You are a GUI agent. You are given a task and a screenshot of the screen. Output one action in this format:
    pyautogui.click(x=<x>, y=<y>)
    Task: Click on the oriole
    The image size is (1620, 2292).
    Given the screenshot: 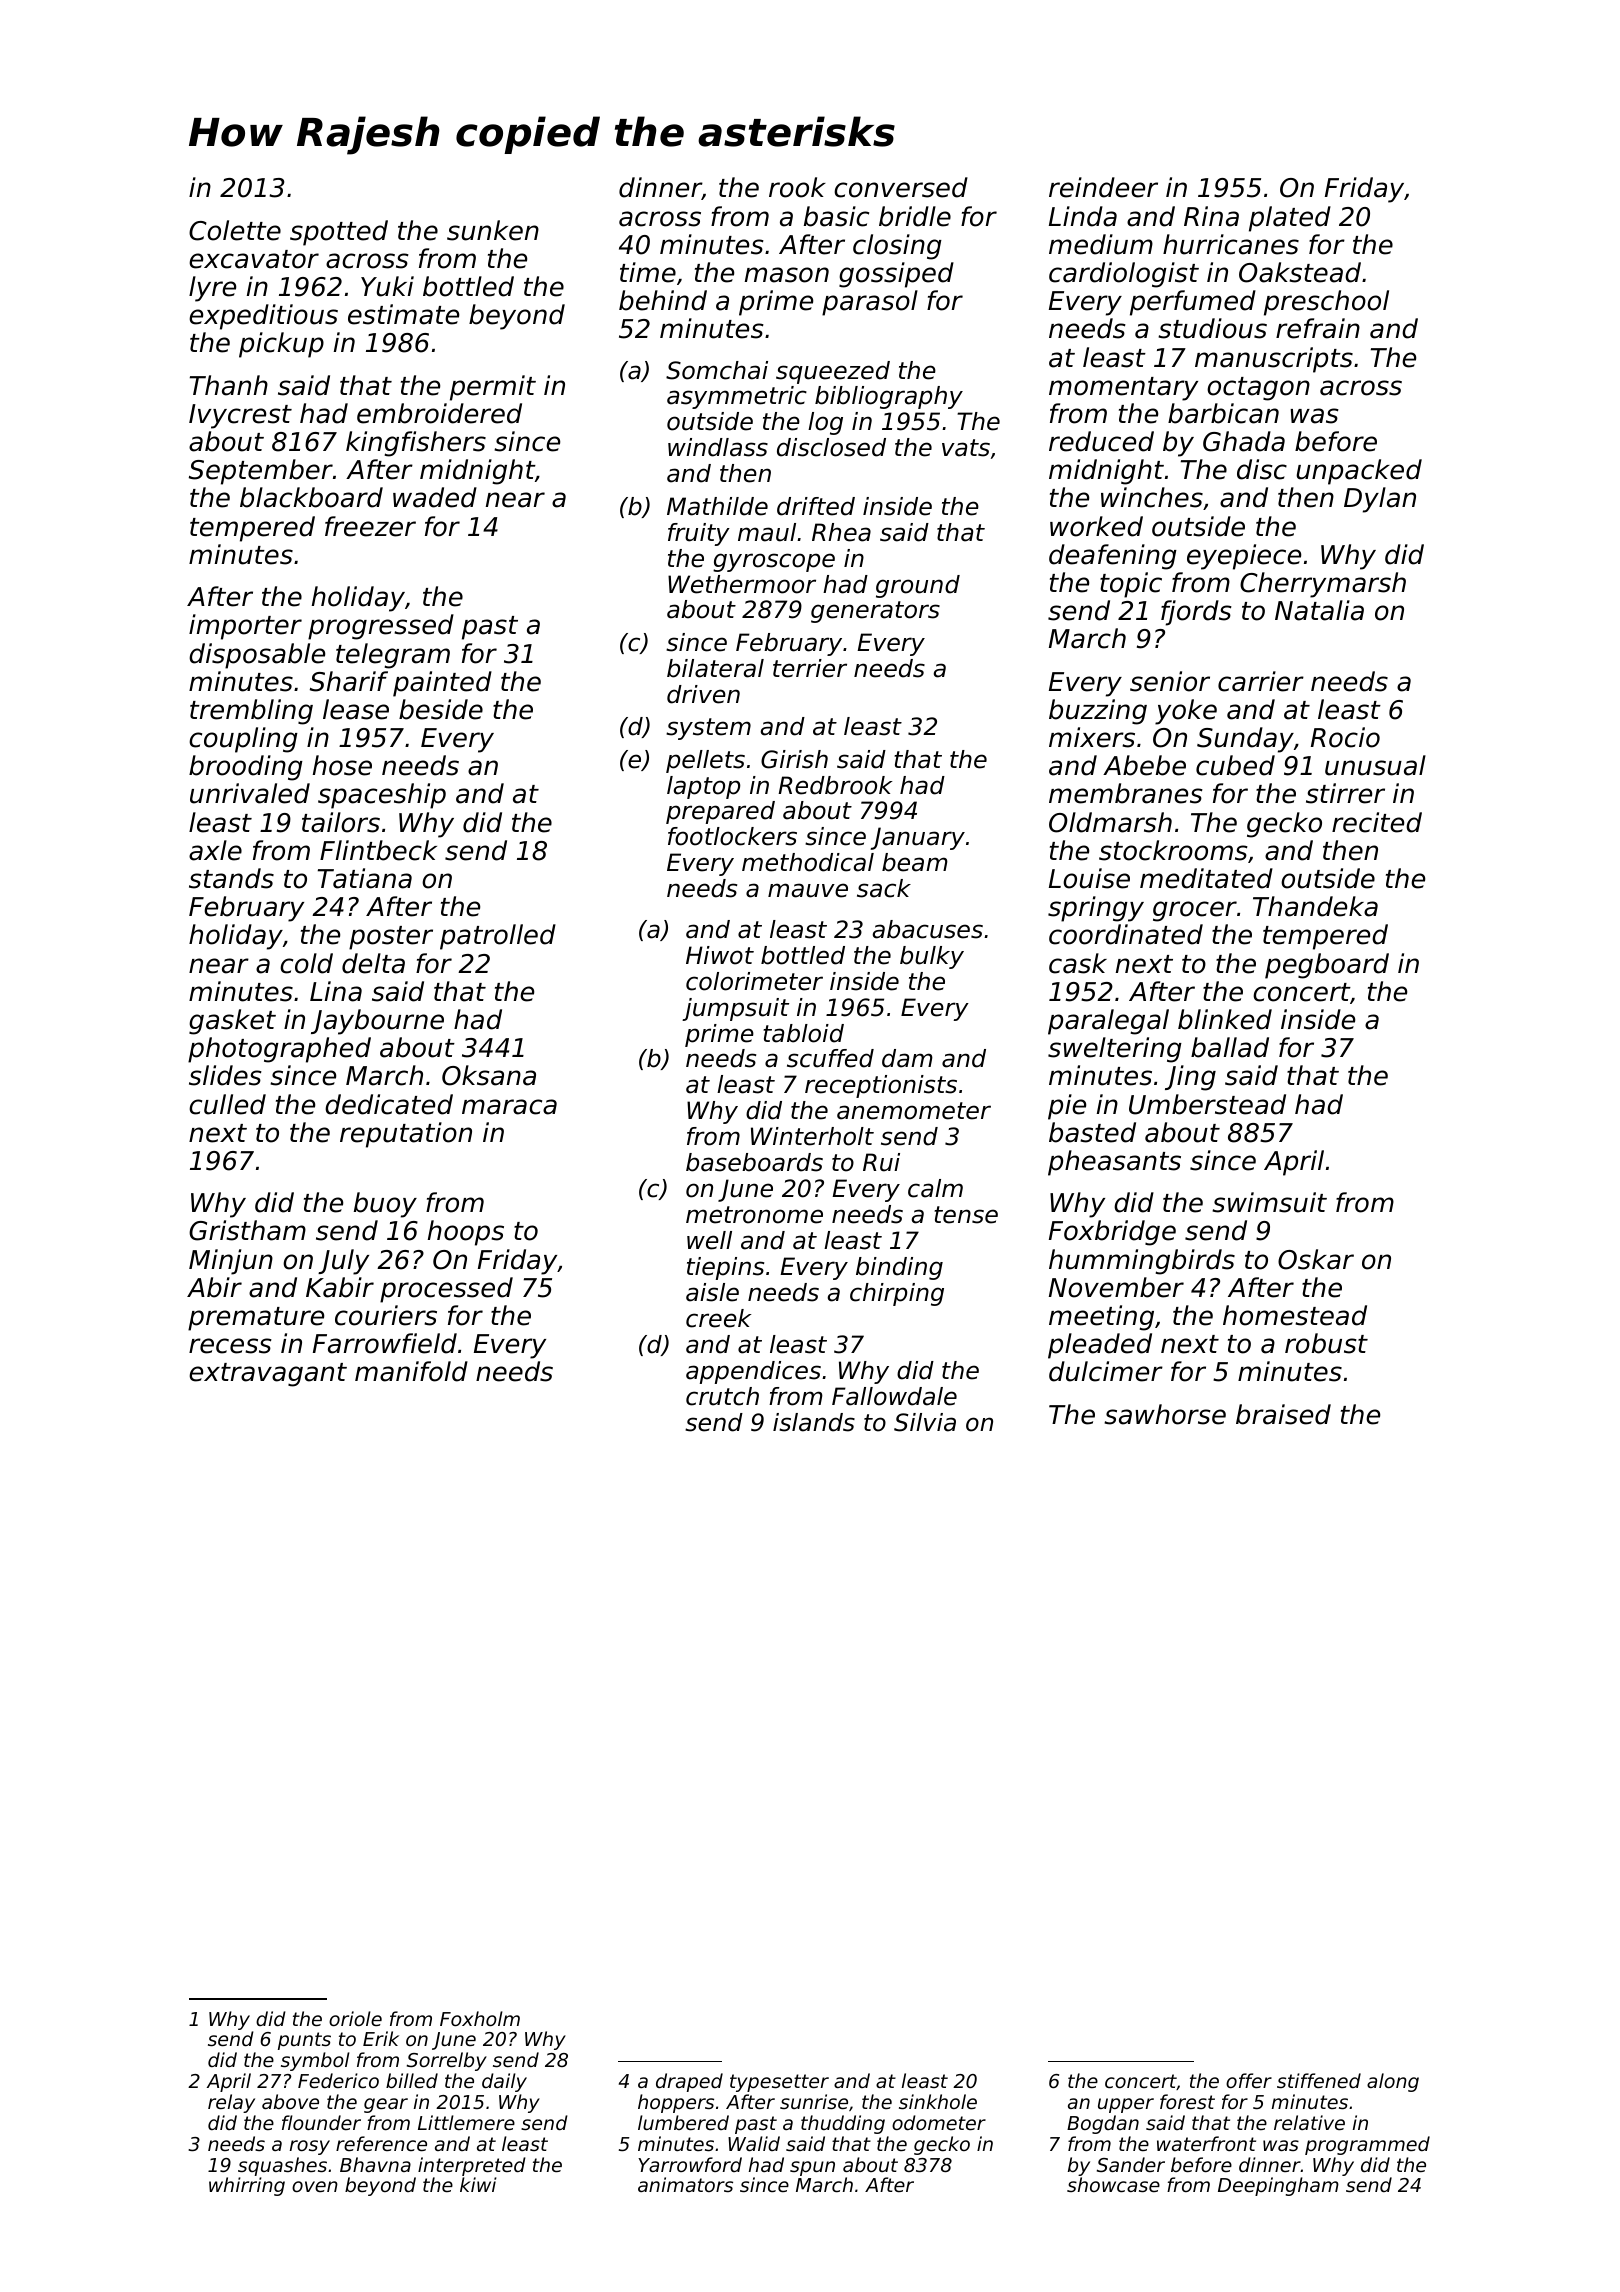 What is the action you would take?
    pyautogui.click(x=355, y=2018)
